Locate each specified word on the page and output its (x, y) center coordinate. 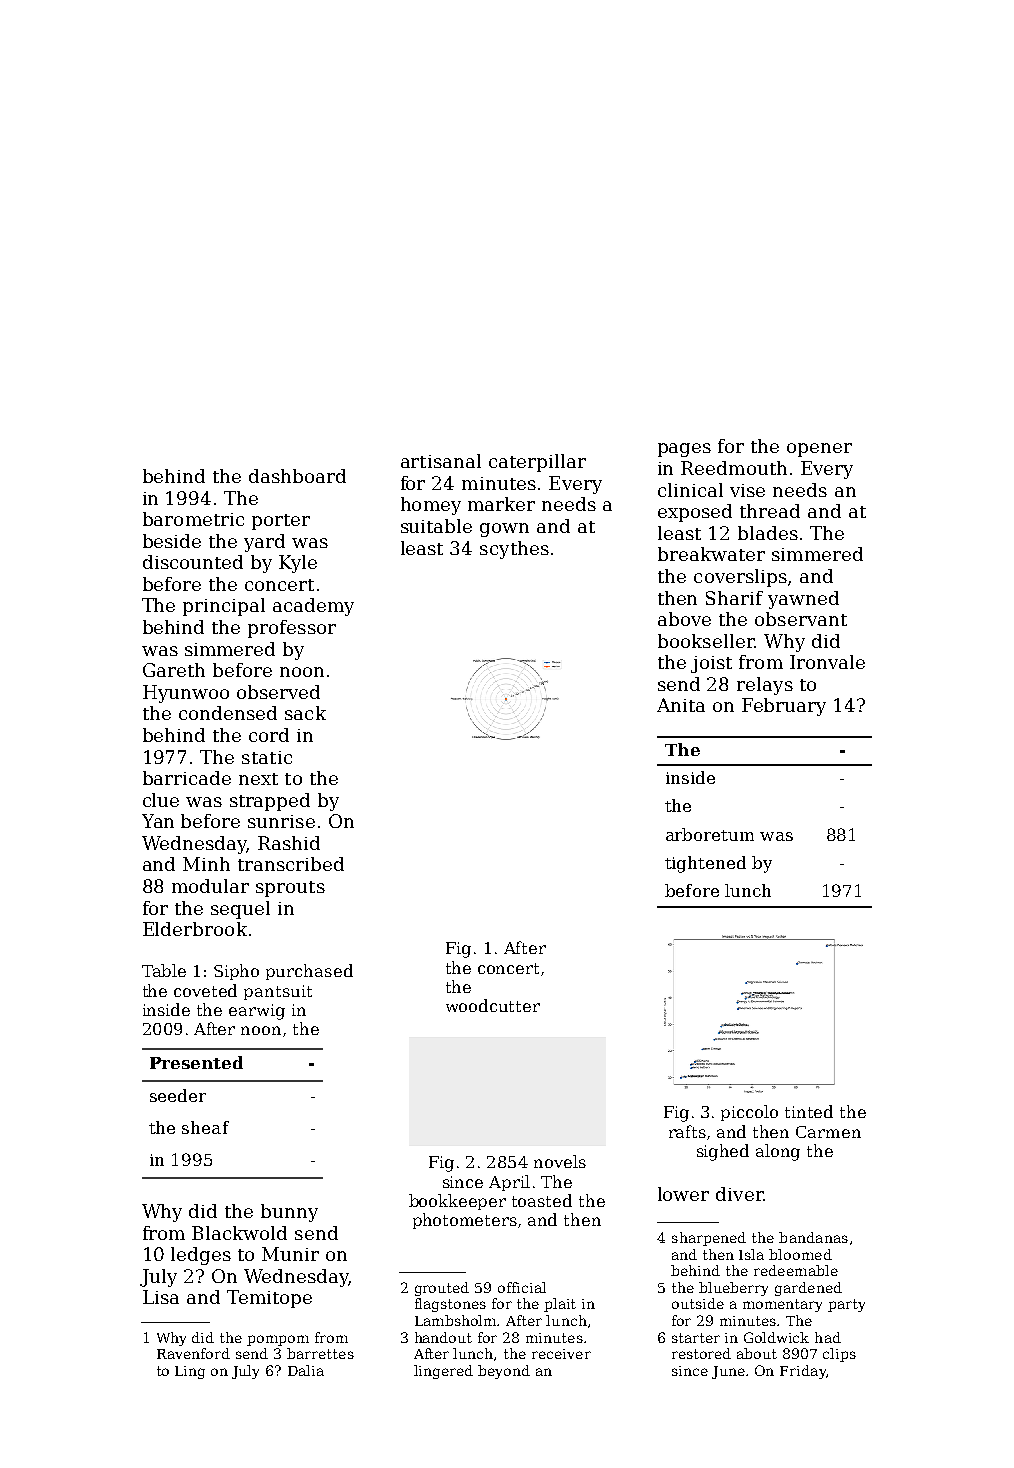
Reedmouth (734, 468)
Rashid (289, 843)
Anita (681, 705)
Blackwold (239, 1233)
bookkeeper (457, 1202)
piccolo (749, 1113)
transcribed (291, 864)
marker (501, 504)
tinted (809, 1111)
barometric (193, 519)
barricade (187, 778)
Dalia (306, 1370)
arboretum (710, 834)
